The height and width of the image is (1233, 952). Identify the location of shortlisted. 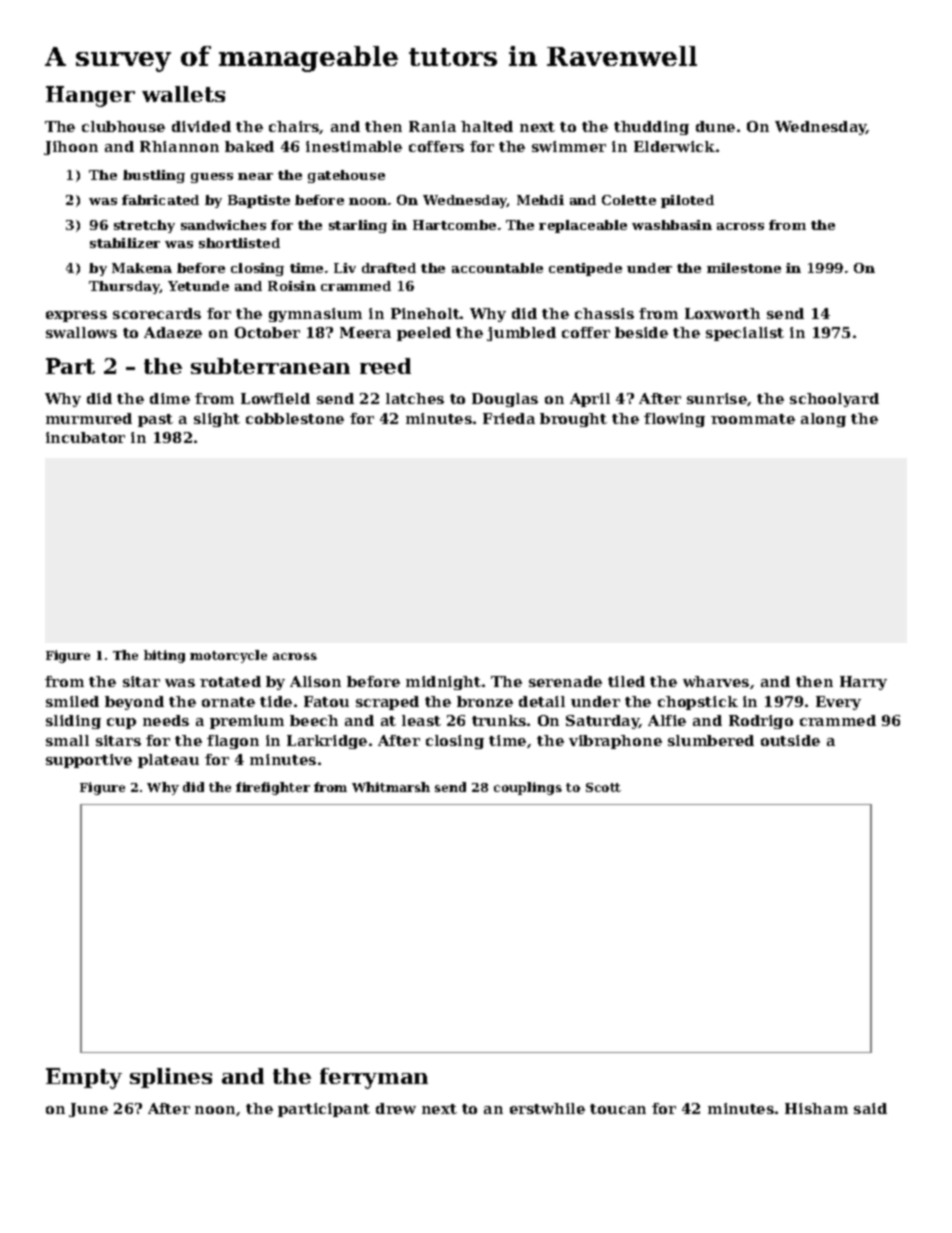
(239, 243).
